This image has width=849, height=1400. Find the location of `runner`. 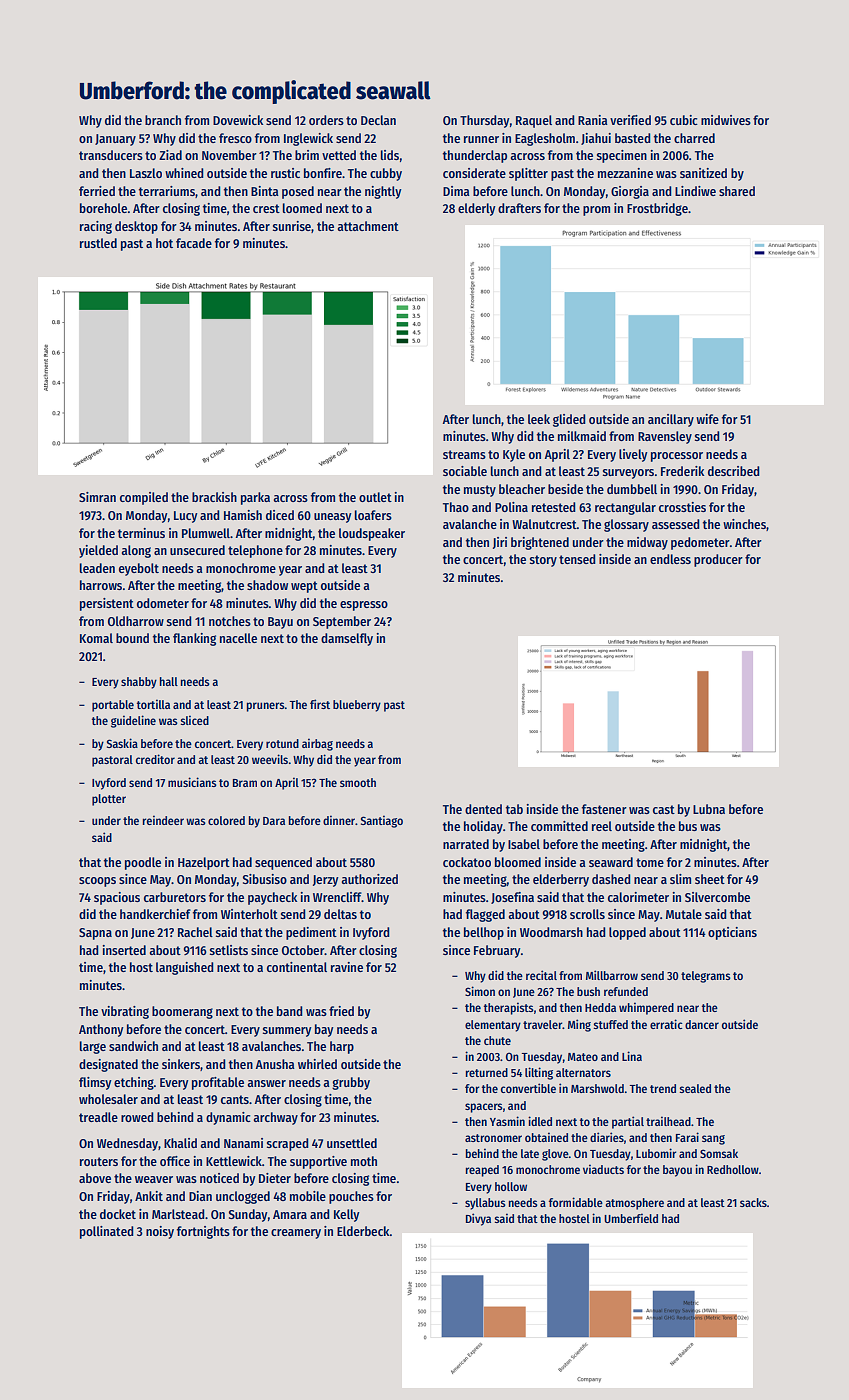

runner is located at coordinates (481, 139).
